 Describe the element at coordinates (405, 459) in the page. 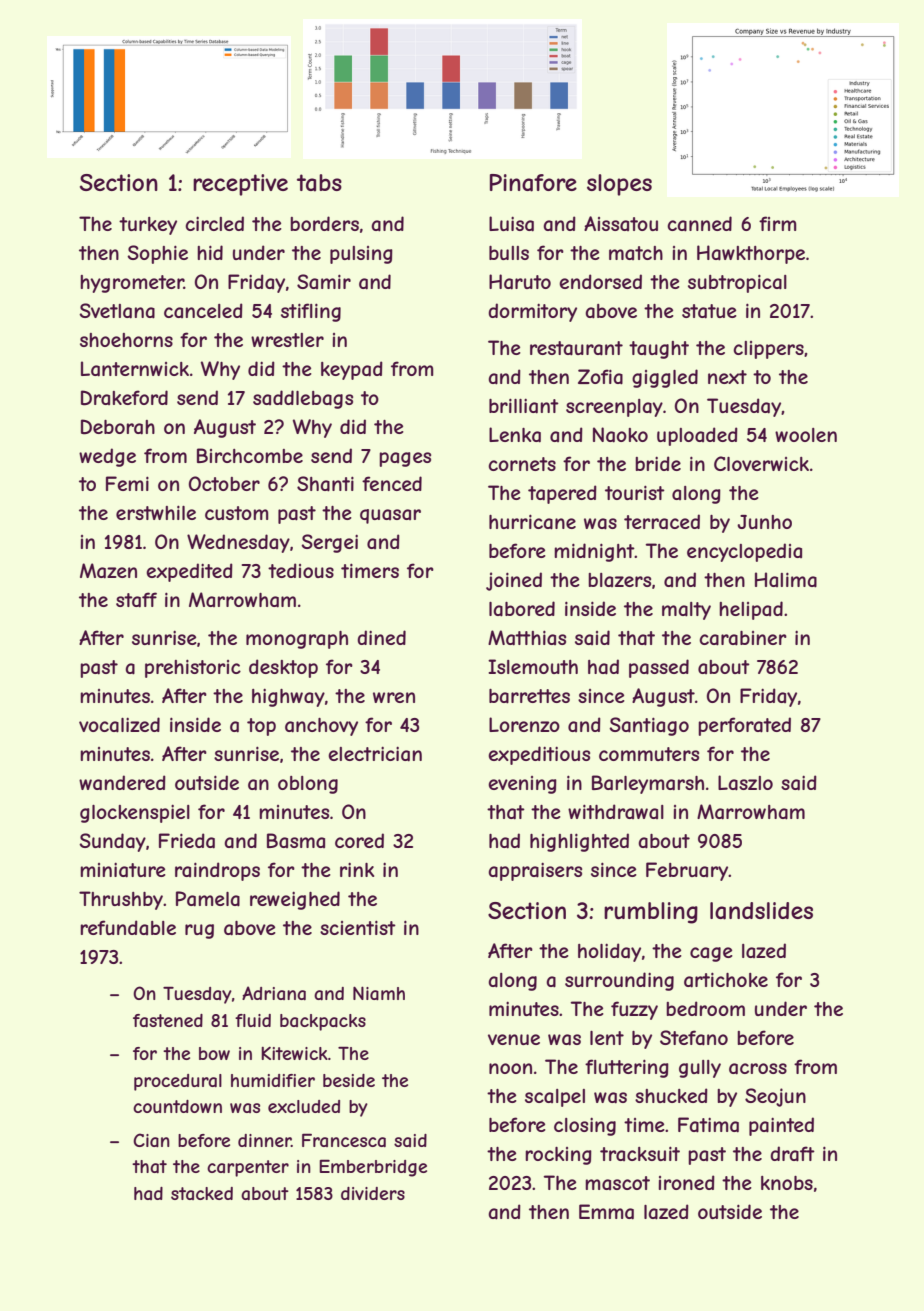

I see `pages` at that location.
